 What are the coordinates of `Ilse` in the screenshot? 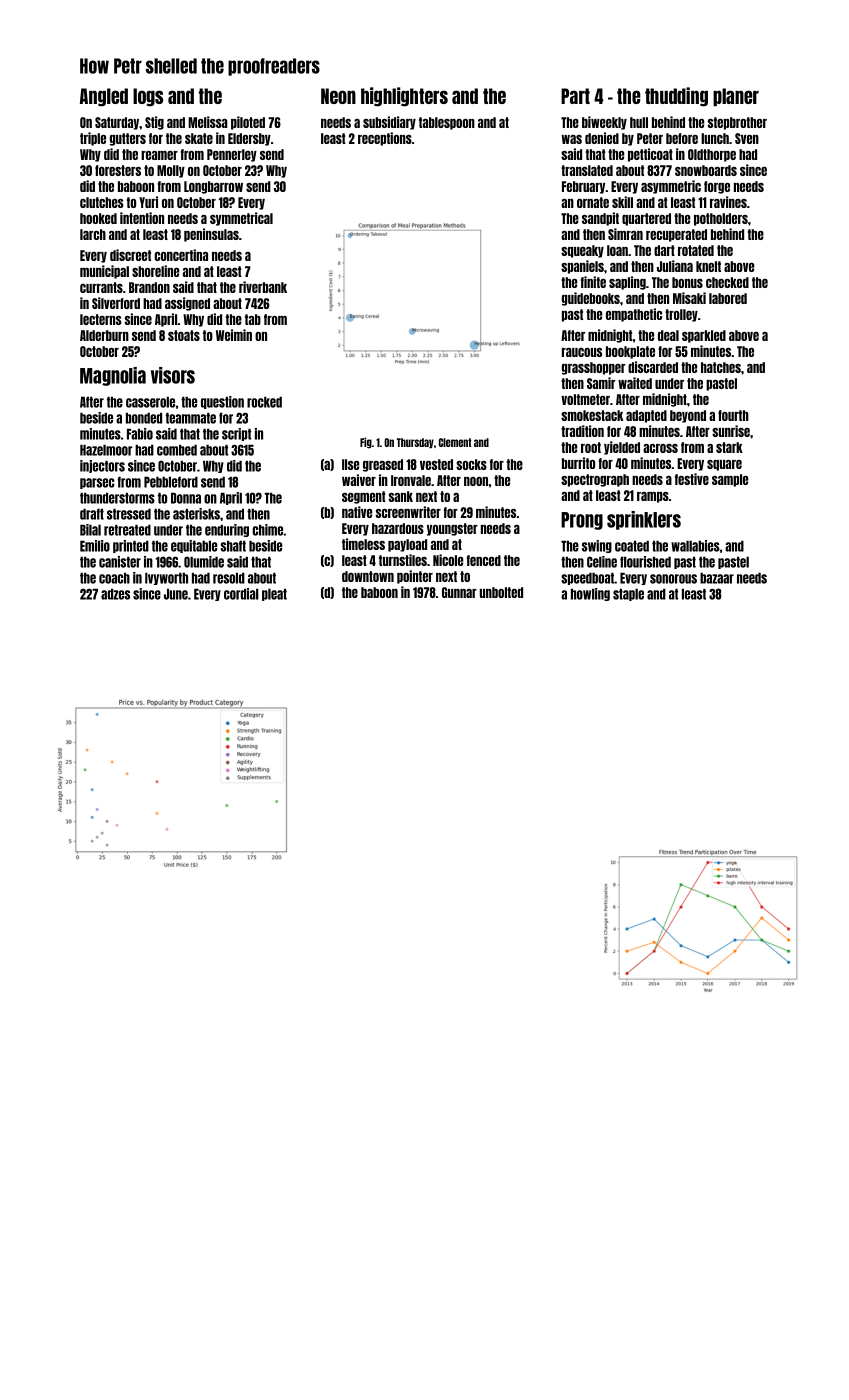 It's located at (350, 464).
